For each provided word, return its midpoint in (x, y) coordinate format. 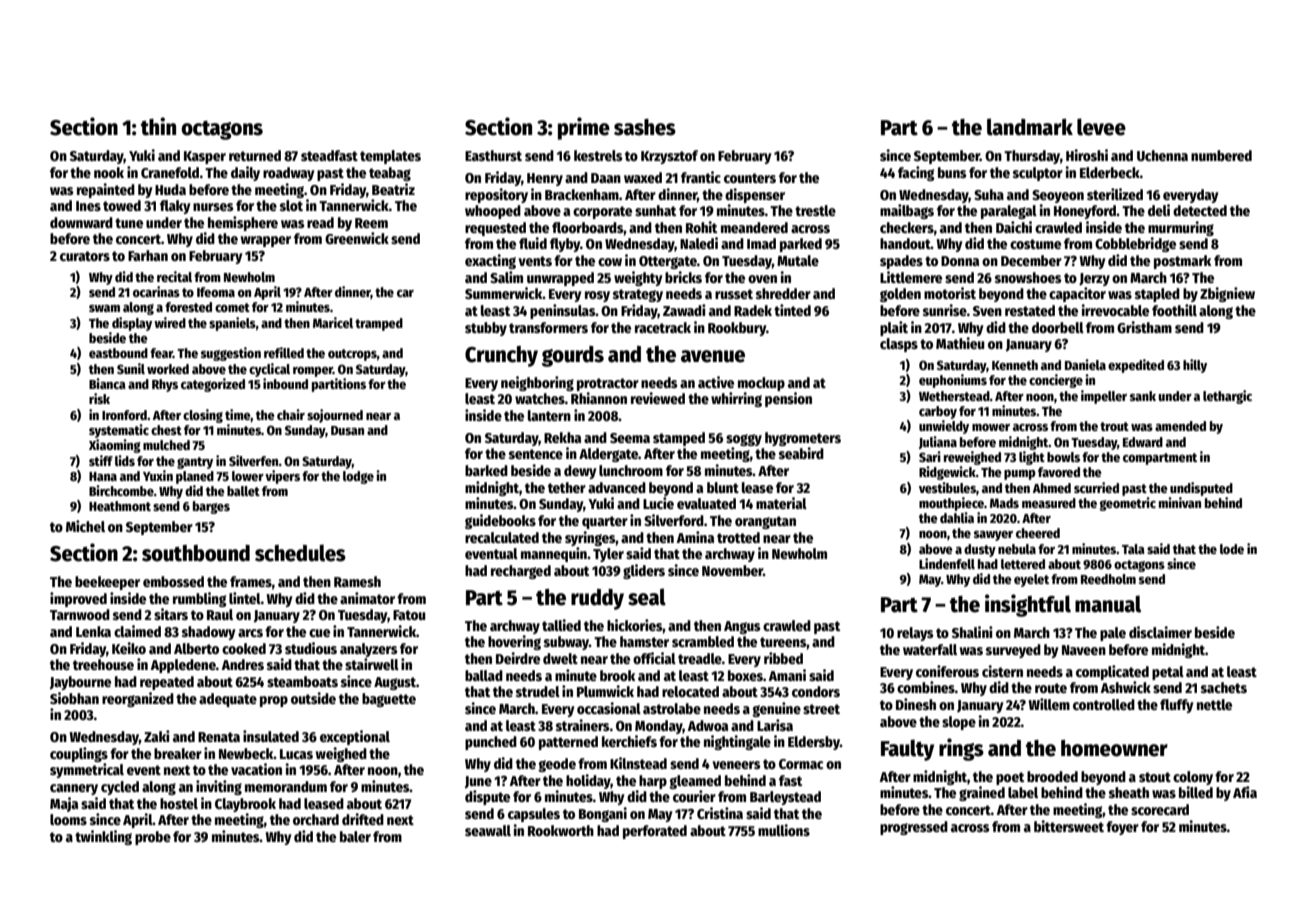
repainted (106, 190)
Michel (85, 526)
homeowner (1114, 748)
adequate (228, 700)
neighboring (537, 383)
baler (355, 836)
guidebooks (500, 521)
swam (104, 308)
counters (750, 178)
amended (1180, 426)
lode (1232, 549)
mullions (784, 830)
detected (1200, 210)
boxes (745, 675)
